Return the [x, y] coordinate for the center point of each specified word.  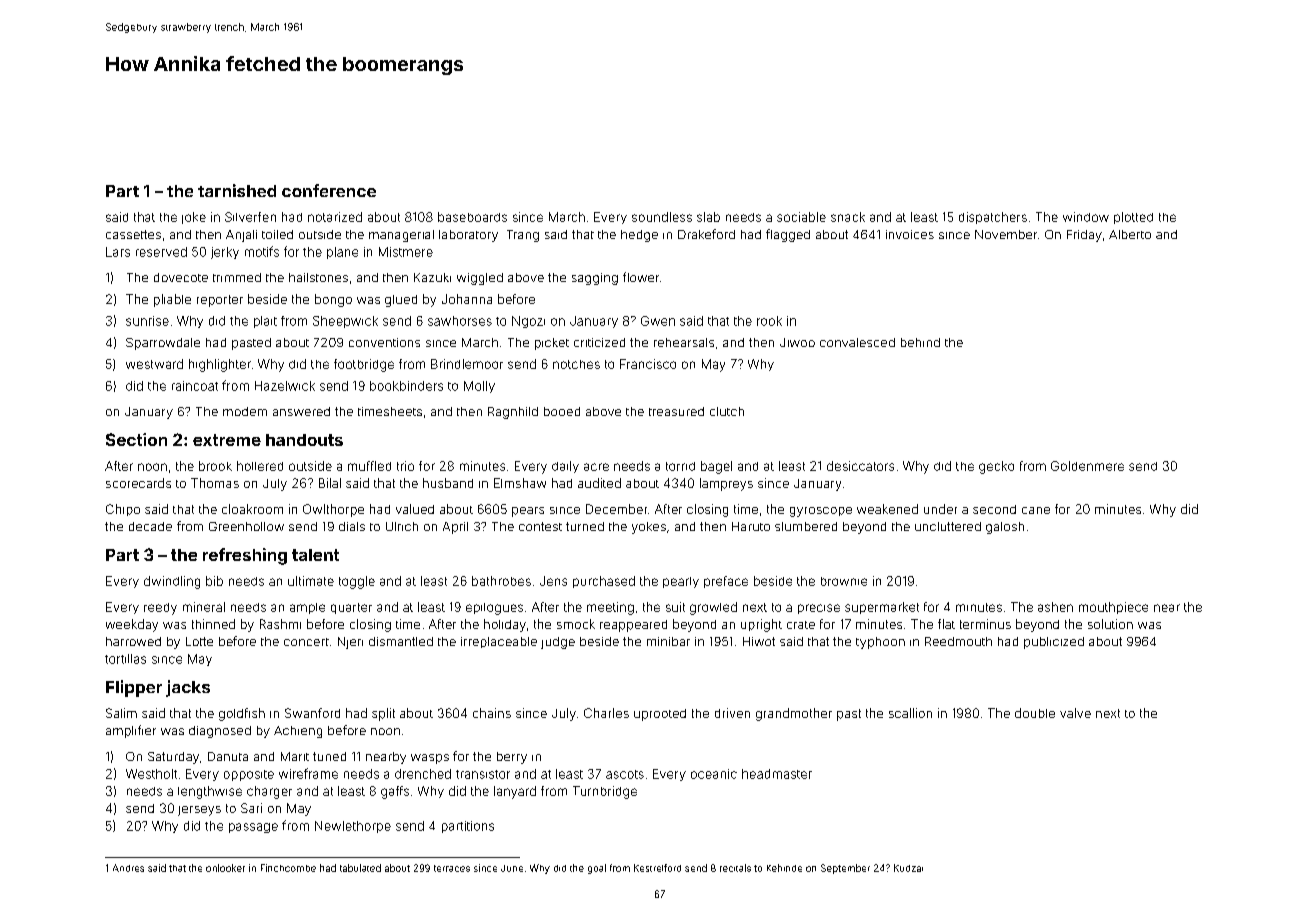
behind [920, 342]
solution [1110, 624]
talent [315, 555]
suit [675, 607]
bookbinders [406, 386]
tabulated [360, 868]
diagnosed [220, 732]
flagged [788, 235]
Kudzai [908, 868]
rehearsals [684, 342]
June [512, 868]
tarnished [237, 190]
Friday [1084, 236]
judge [558, 643]
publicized [1054, 643]
